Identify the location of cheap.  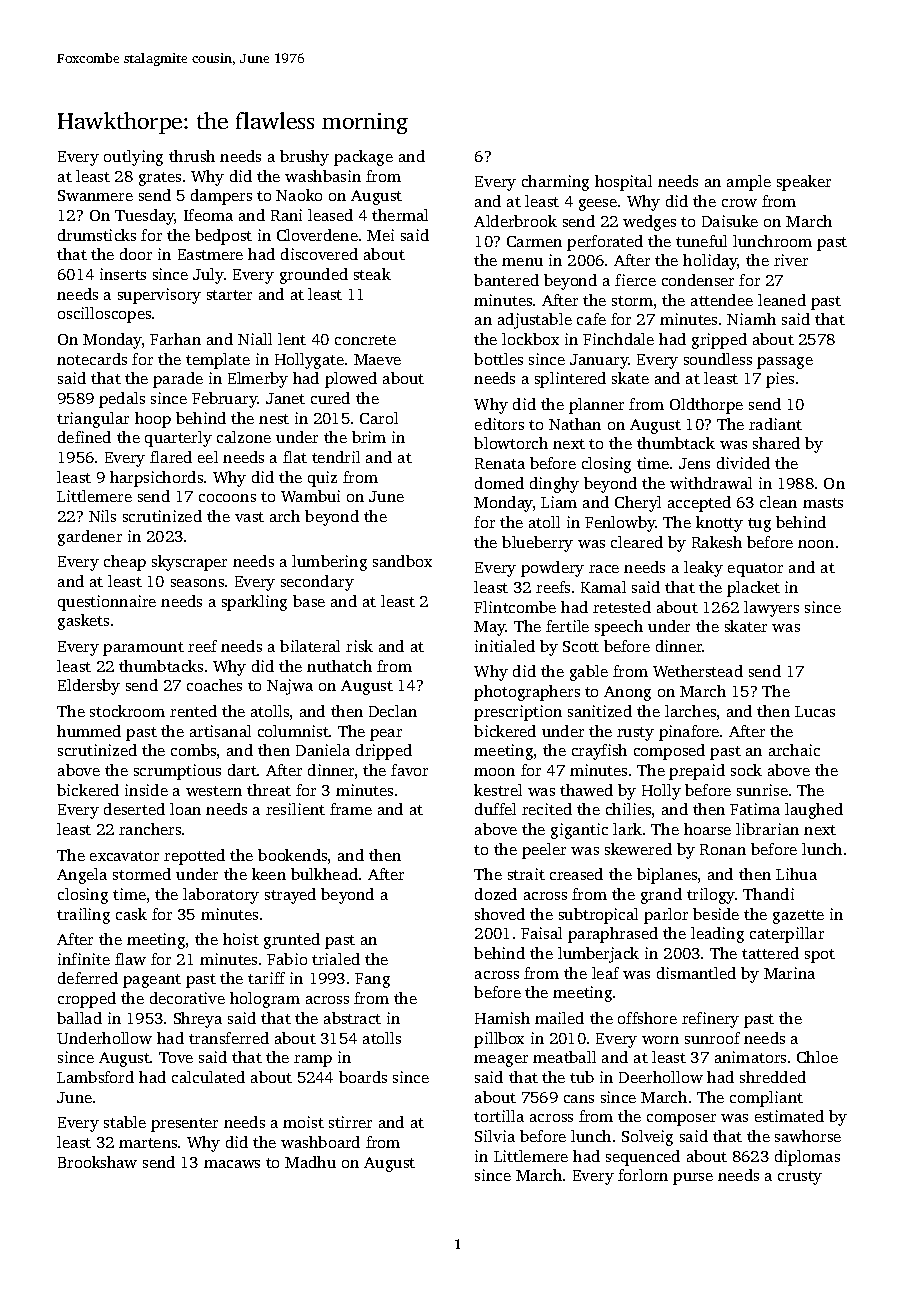
(125, 563).
